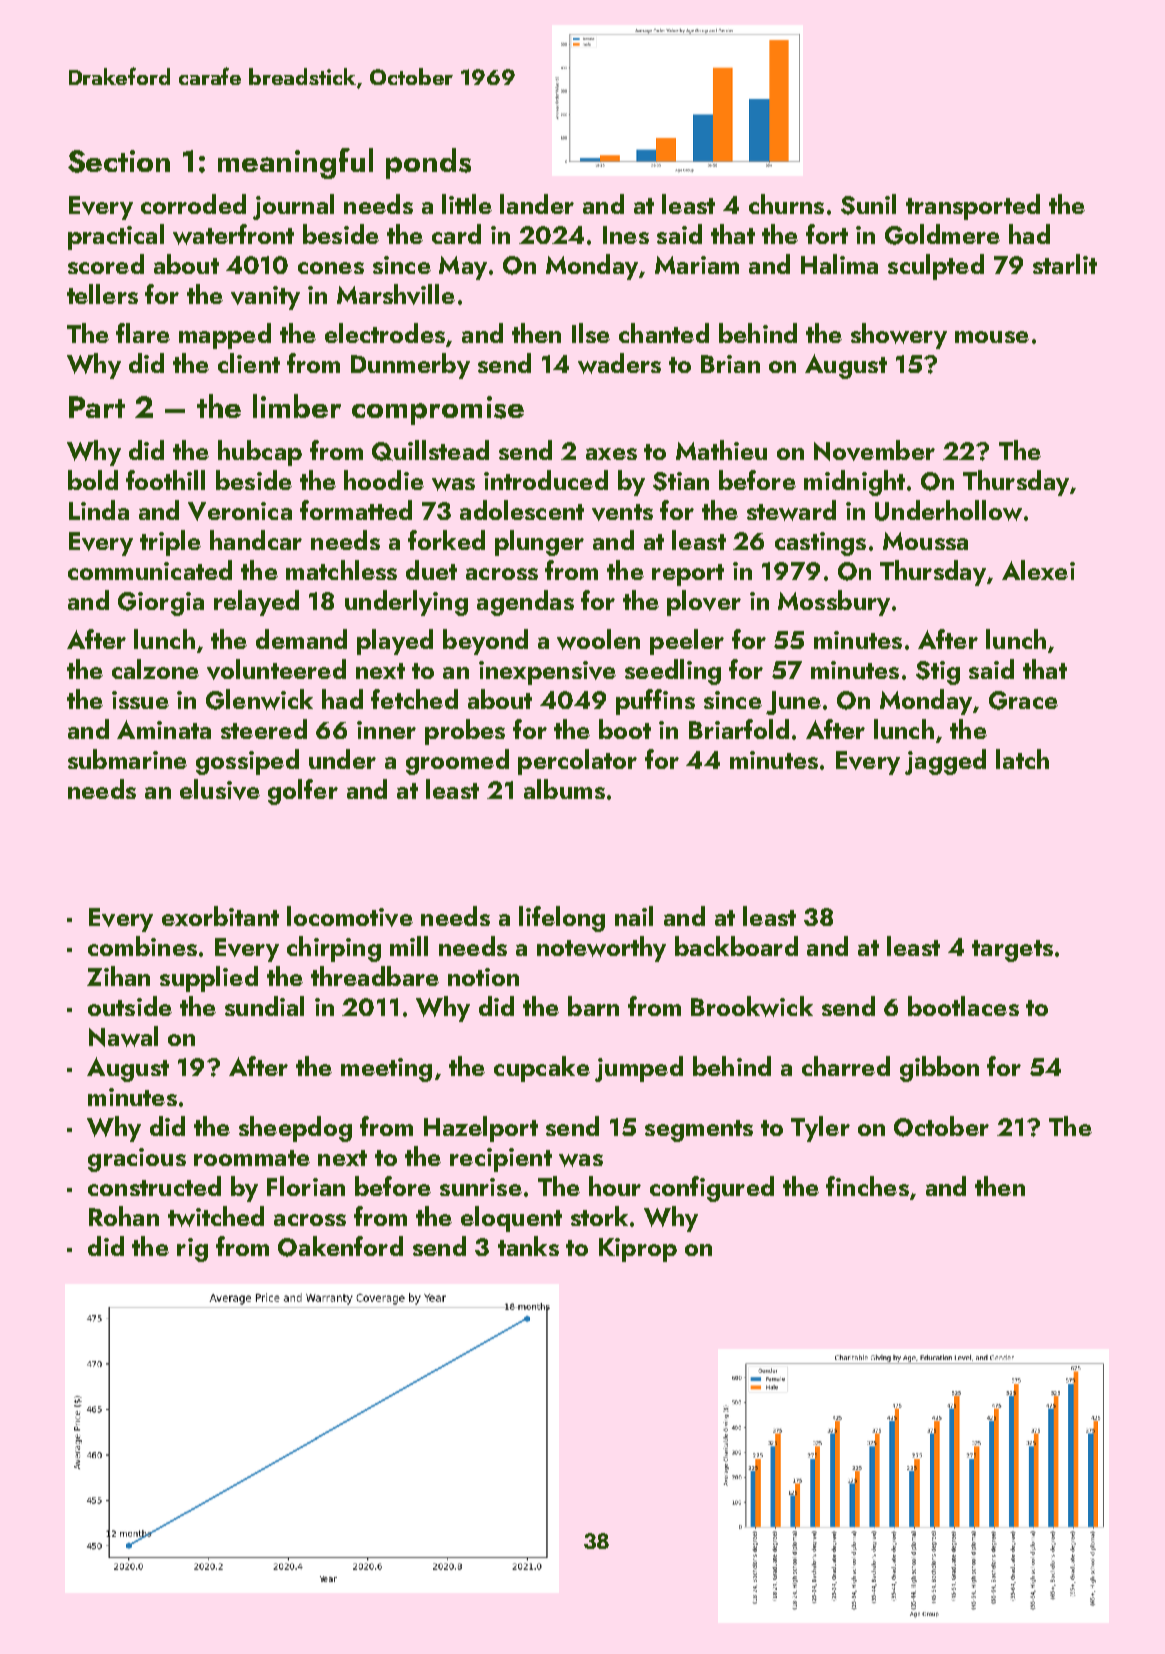  I want to click on Alexei, so click(1038, 570).
